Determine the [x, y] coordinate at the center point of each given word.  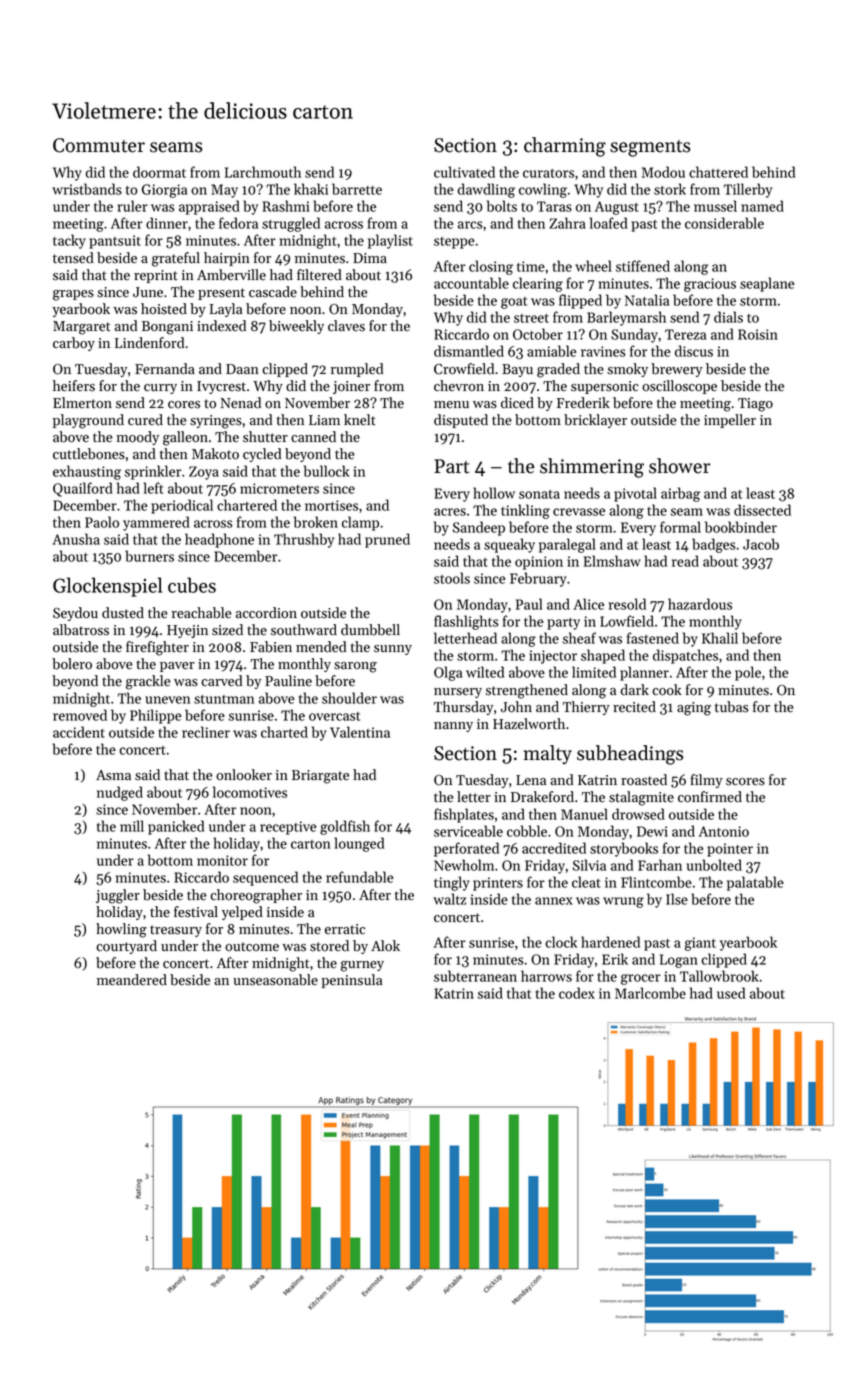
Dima [370, 258]
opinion [539, 563]
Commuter [99, 145]
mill [132, 826]
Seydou [75, 614]
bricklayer [595, 421]
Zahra [567, 223]
